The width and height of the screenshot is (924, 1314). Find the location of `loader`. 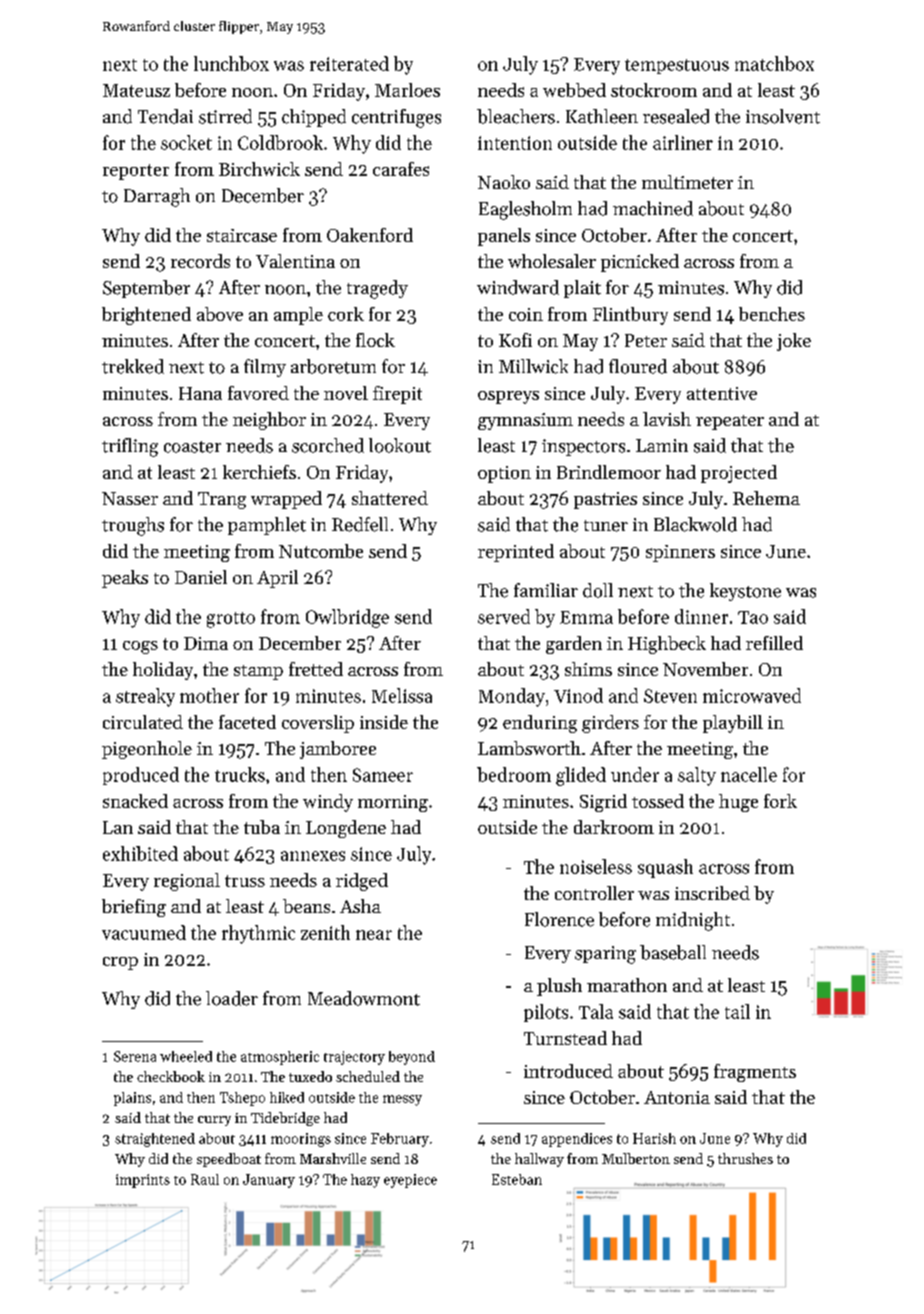

loader is located at coordinates (232, 998).
